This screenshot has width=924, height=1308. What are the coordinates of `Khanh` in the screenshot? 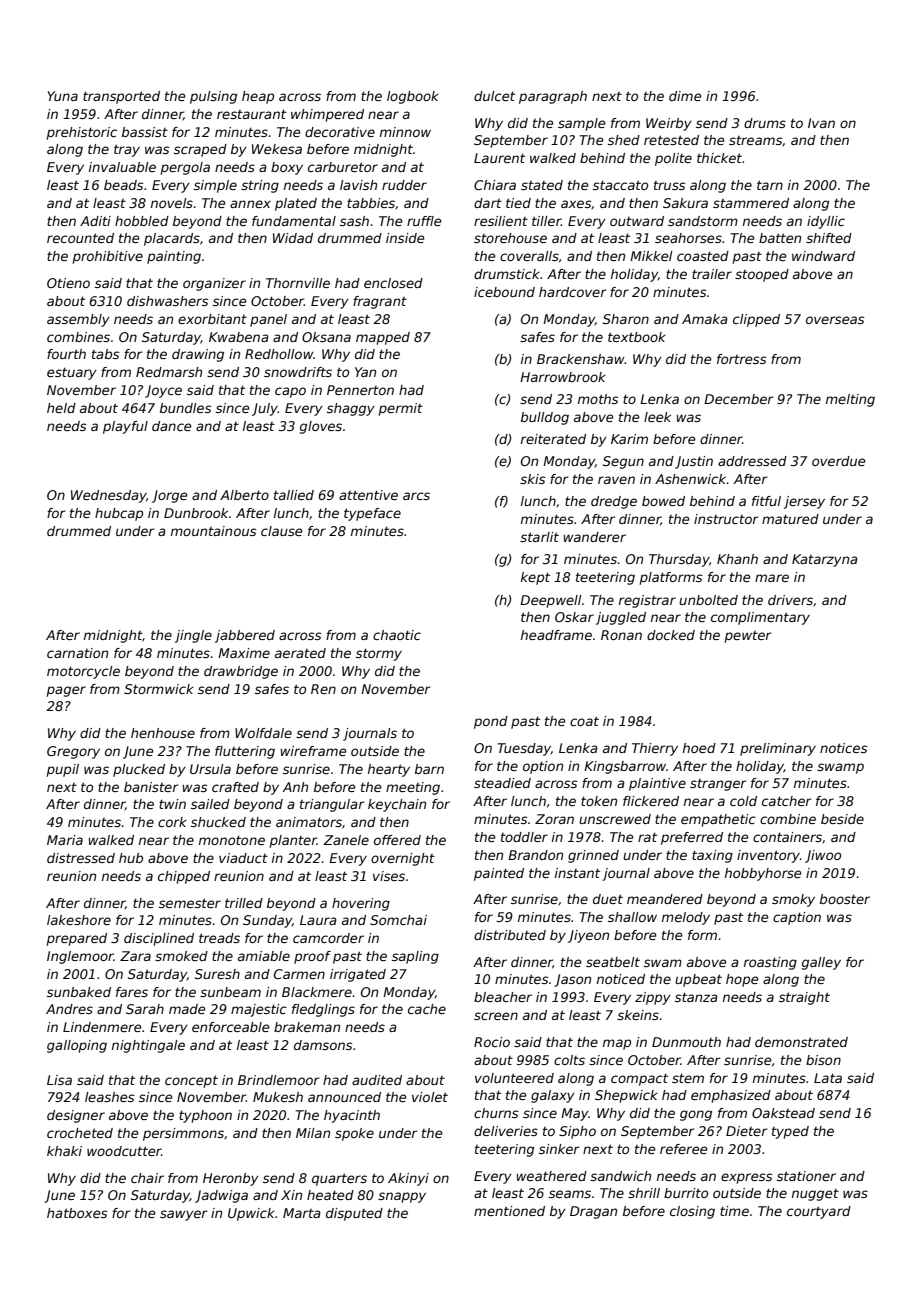 It's located at (737, 559).
